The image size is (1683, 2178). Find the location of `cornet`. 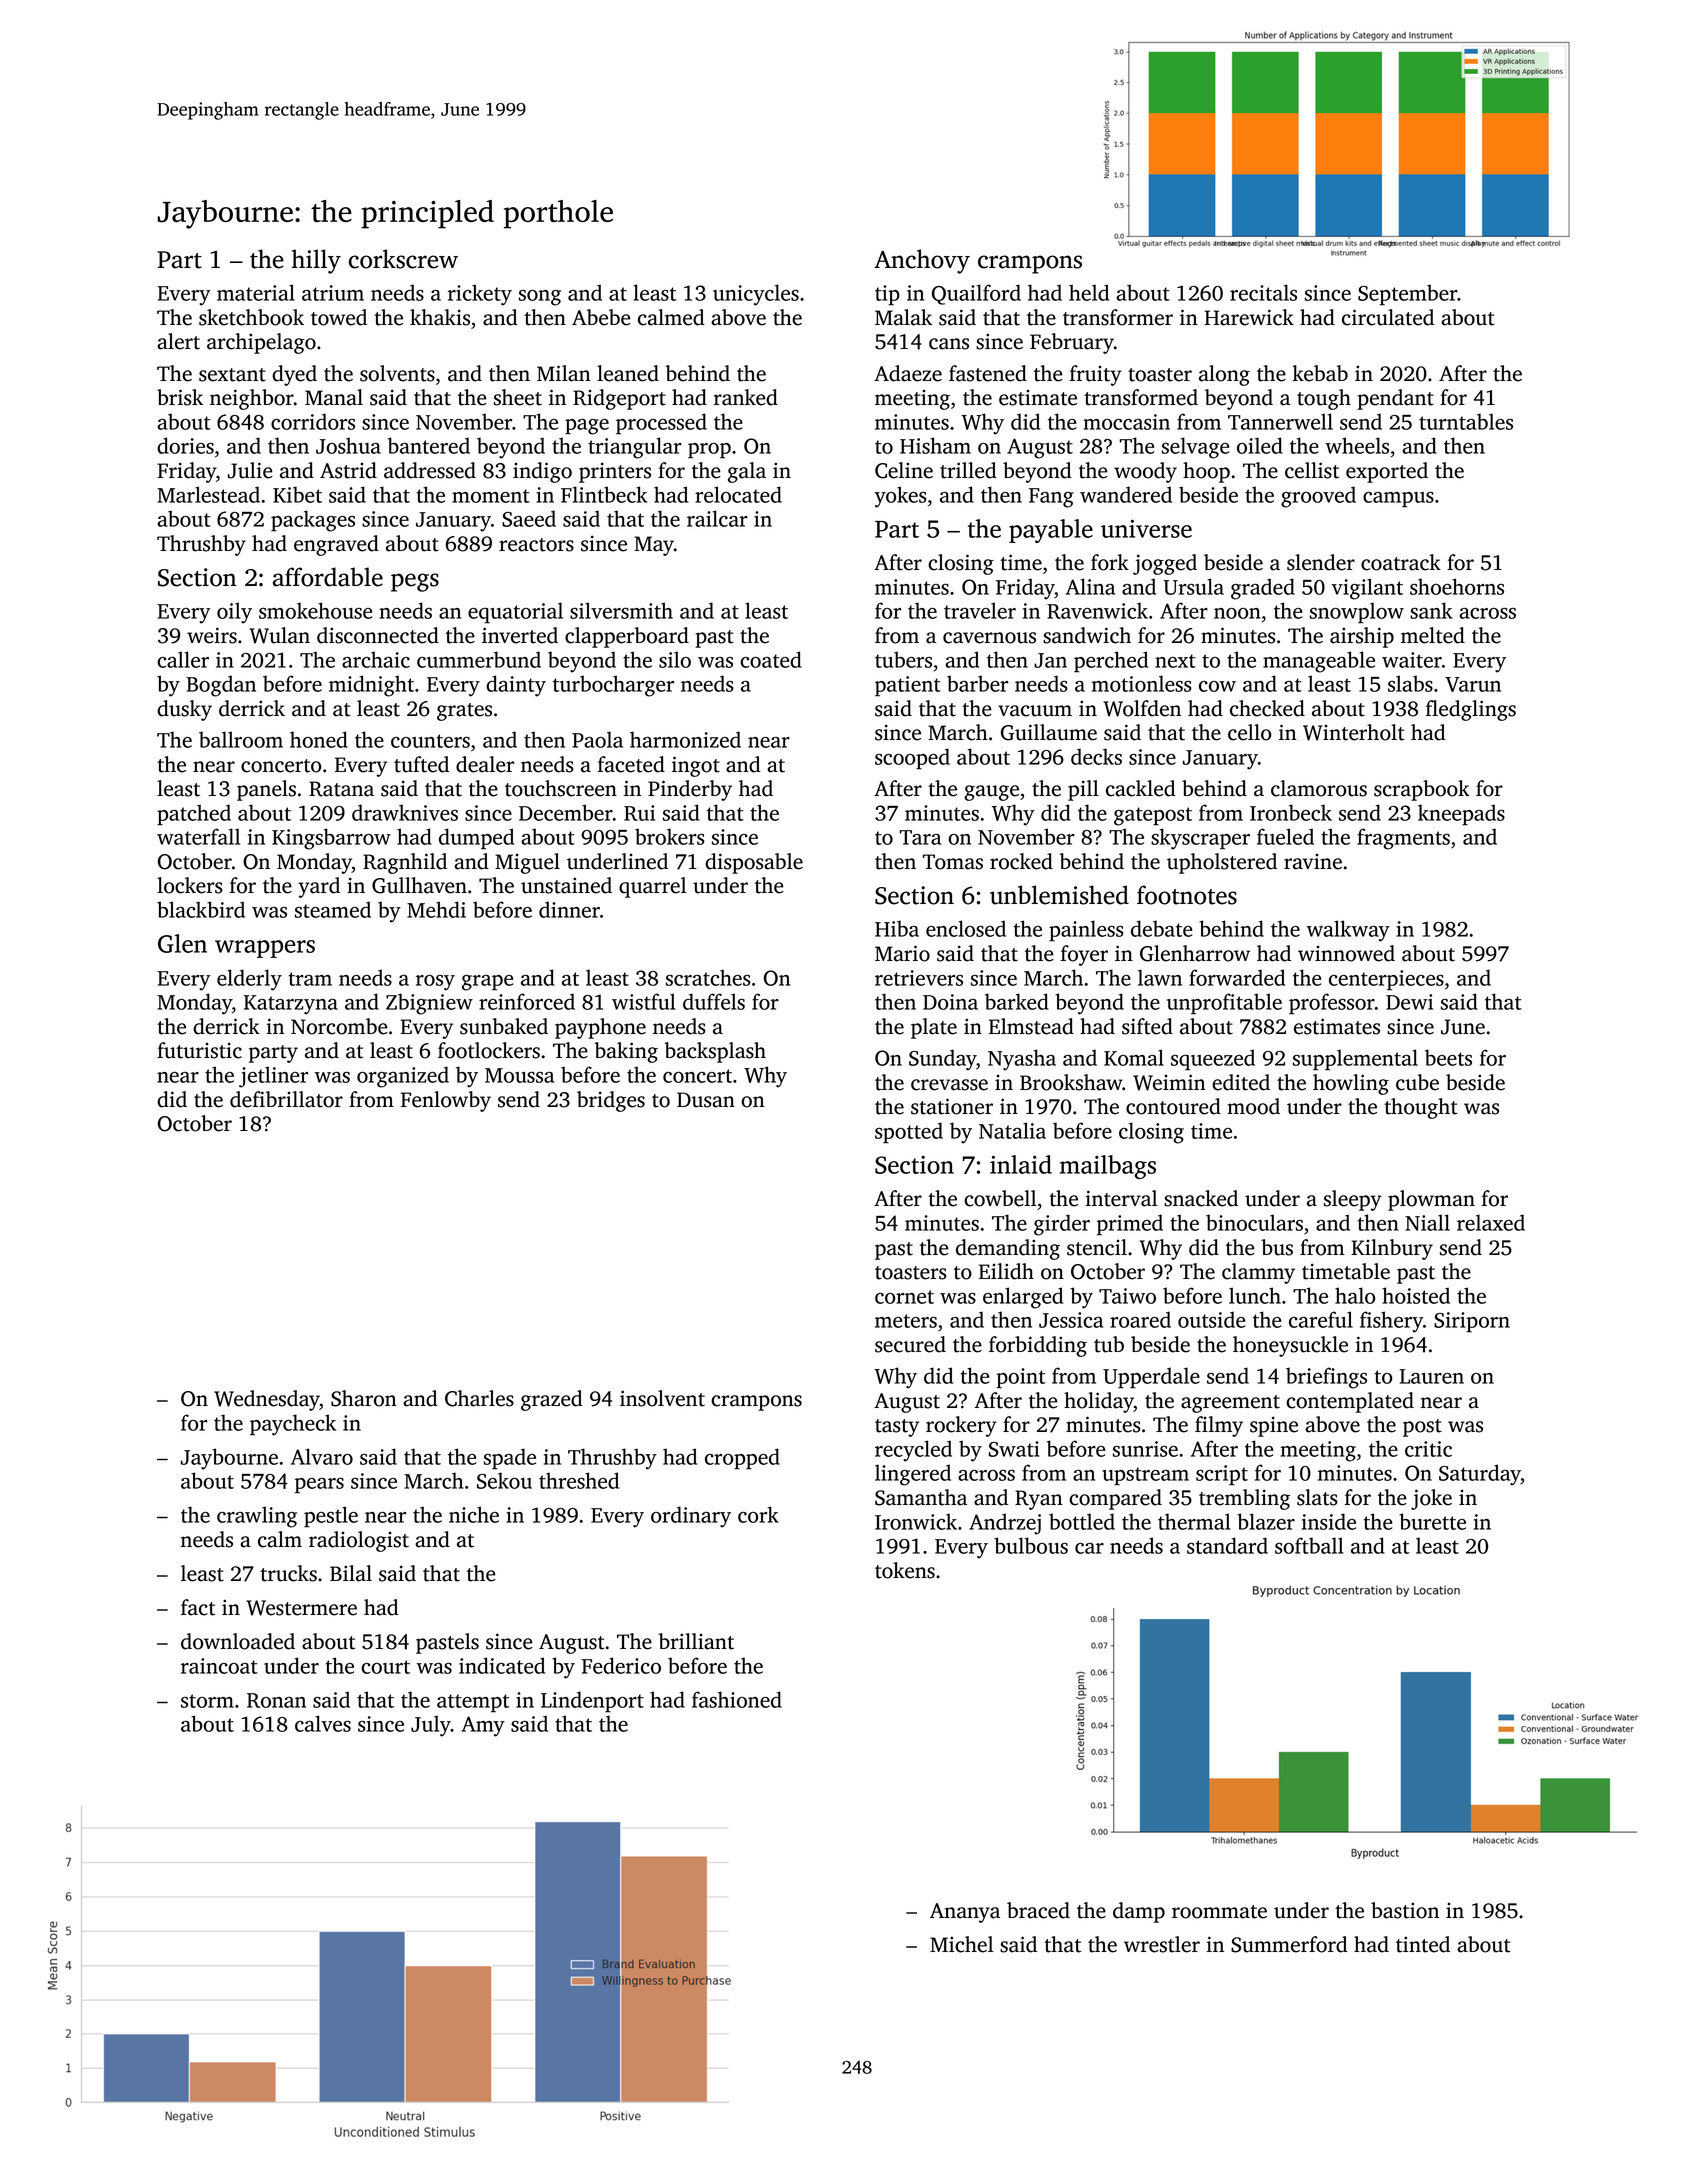

cornet is located at coordinates (904, 1297).
